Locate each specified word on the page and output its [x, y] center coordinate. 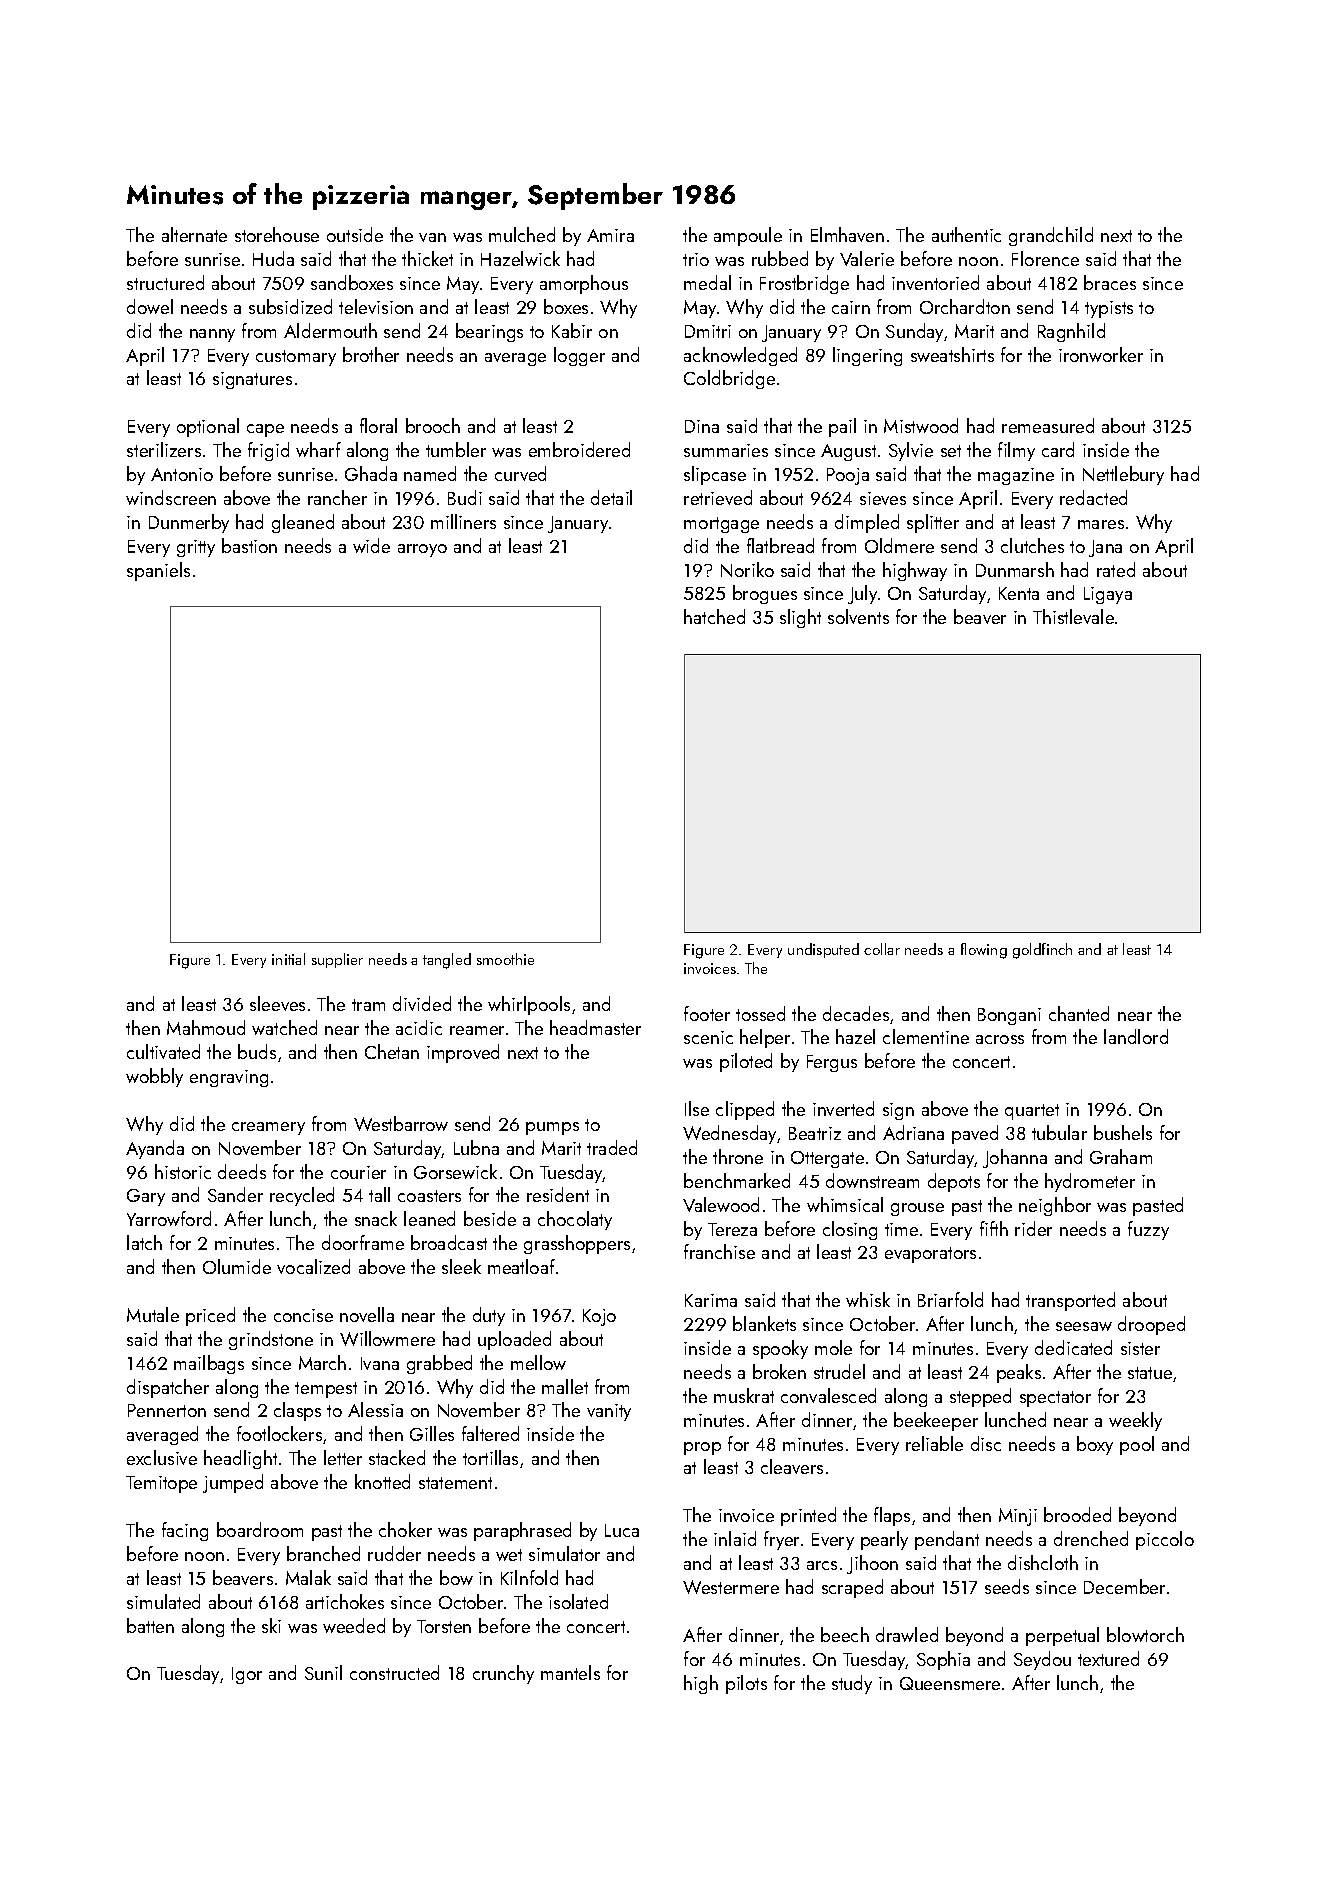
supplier [337, 960]
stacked [397, 1457]
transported [1070, 1301]
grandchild [1051, 236]
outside [355, 234]
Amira [610, 235]
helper [765, 1038]
